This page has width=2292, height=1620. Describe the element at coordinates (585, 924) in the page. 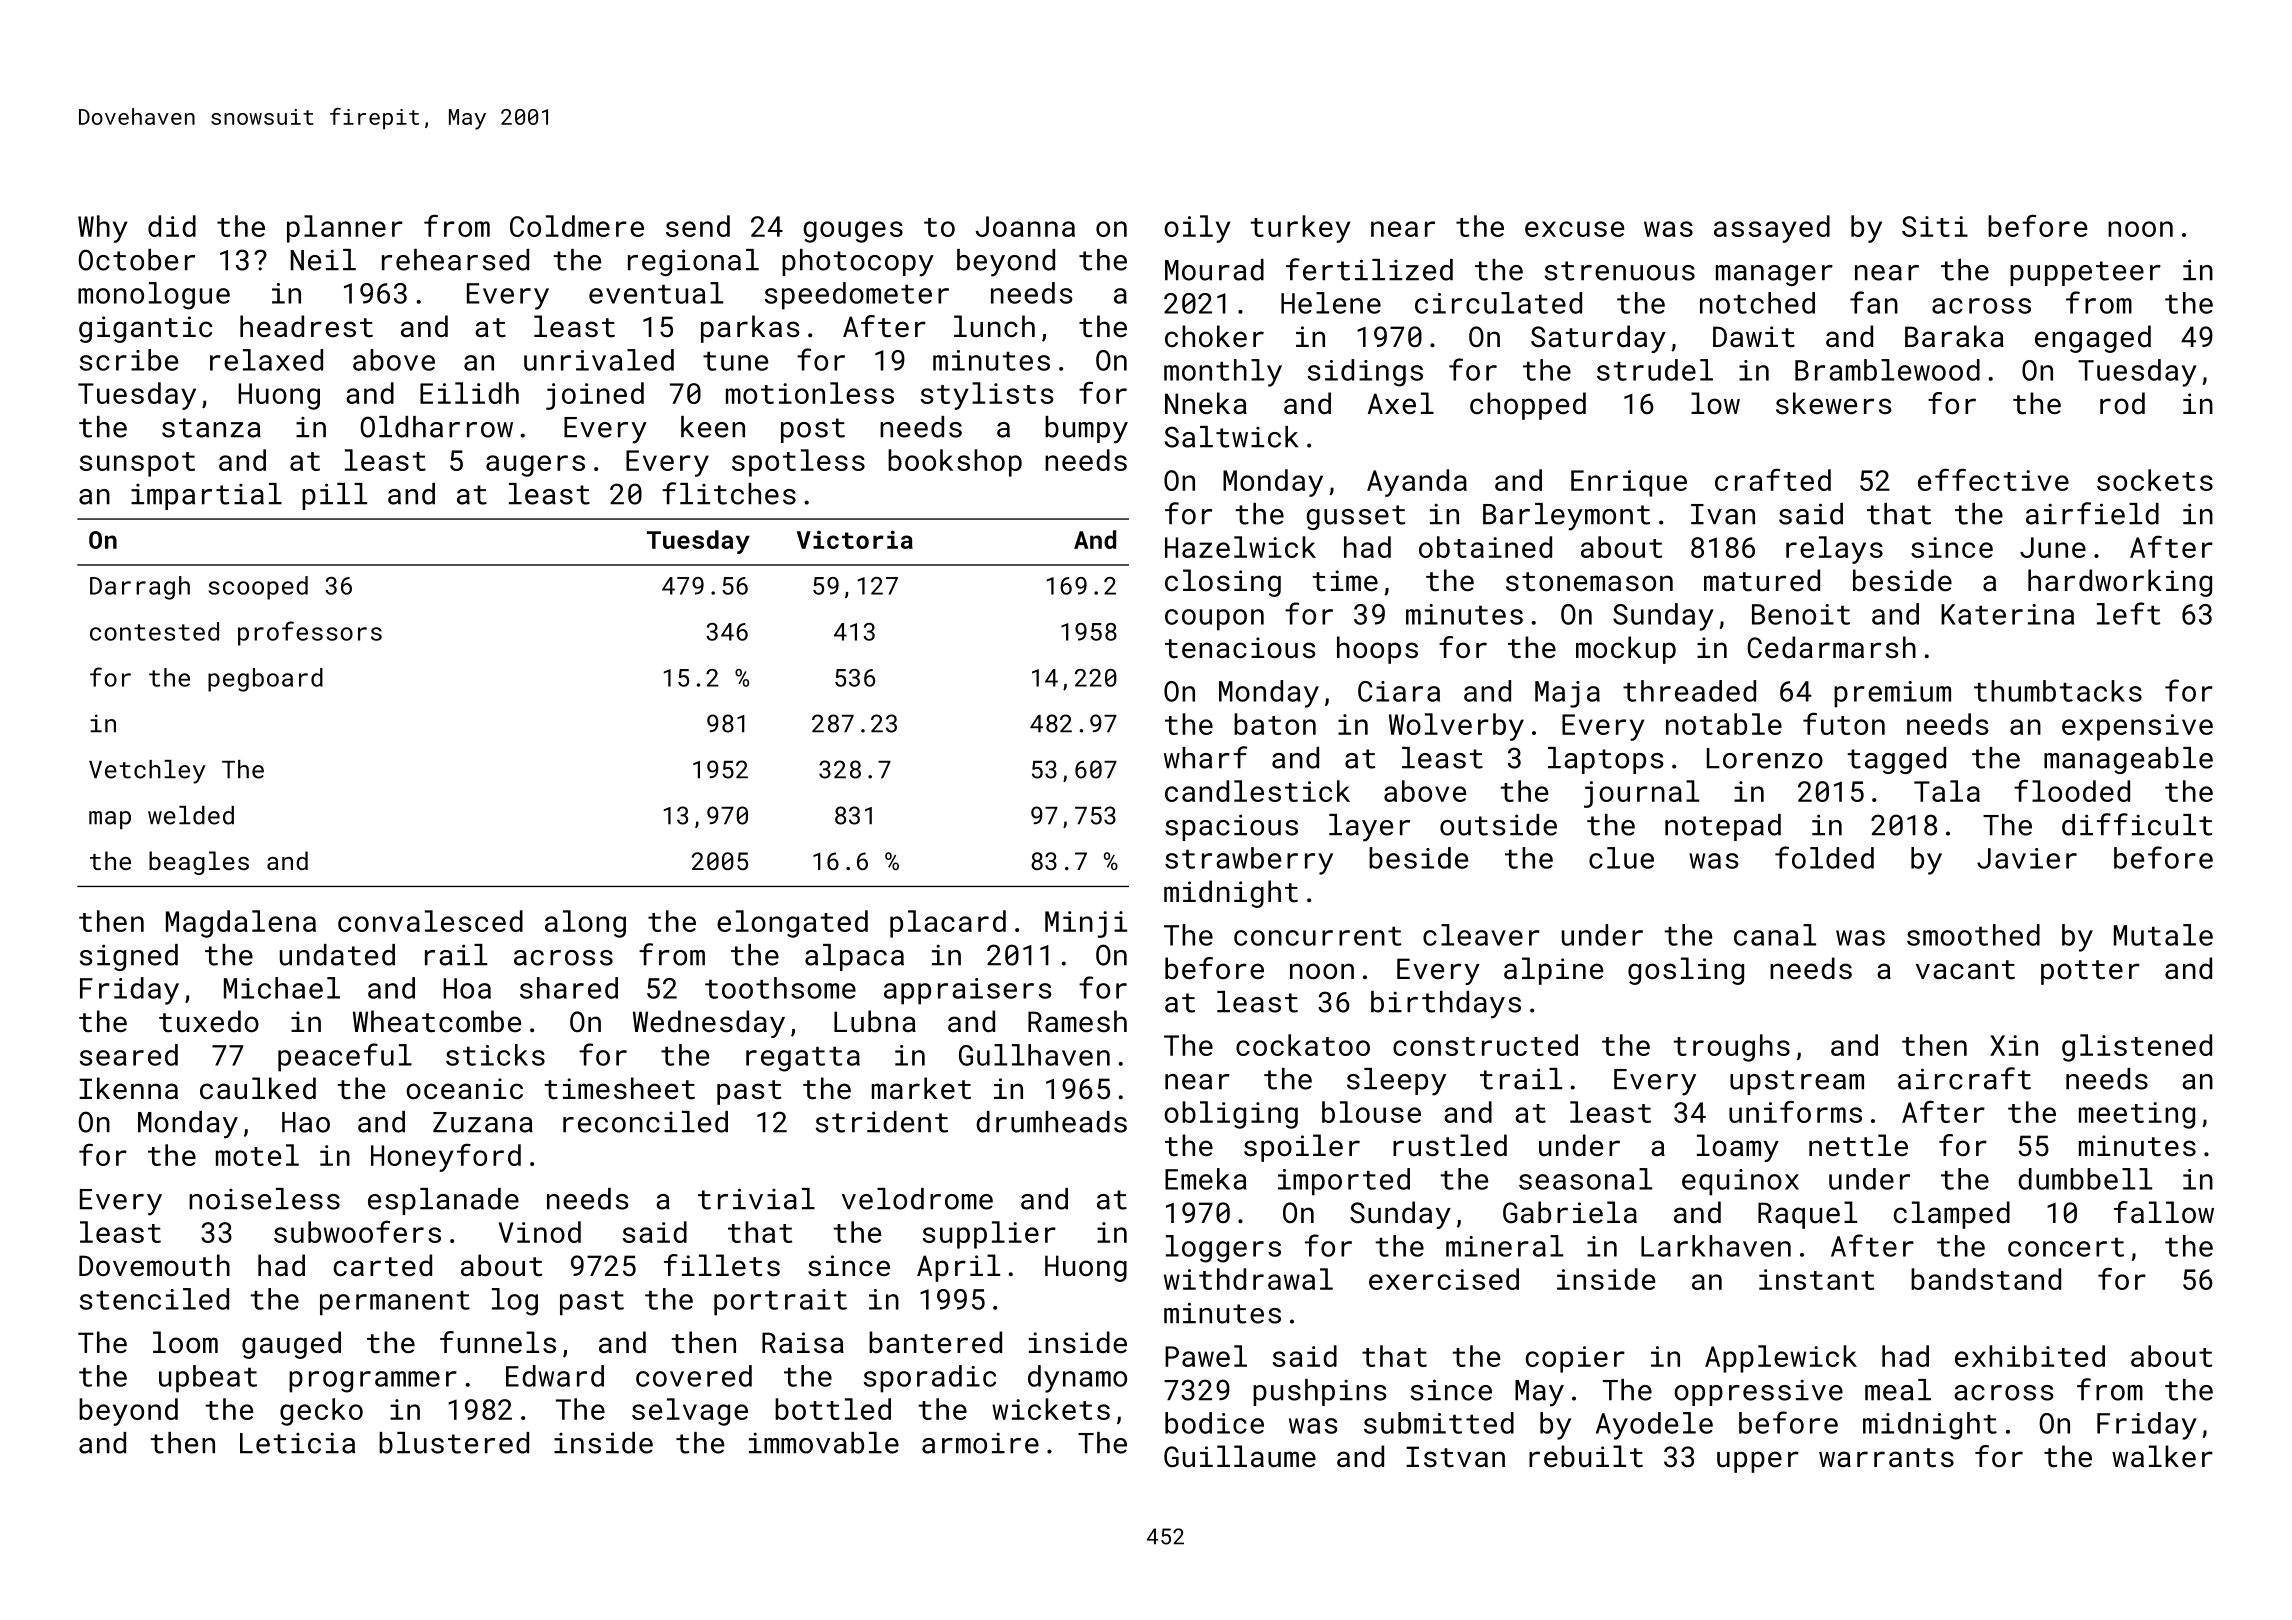

I see `along` at that location.
